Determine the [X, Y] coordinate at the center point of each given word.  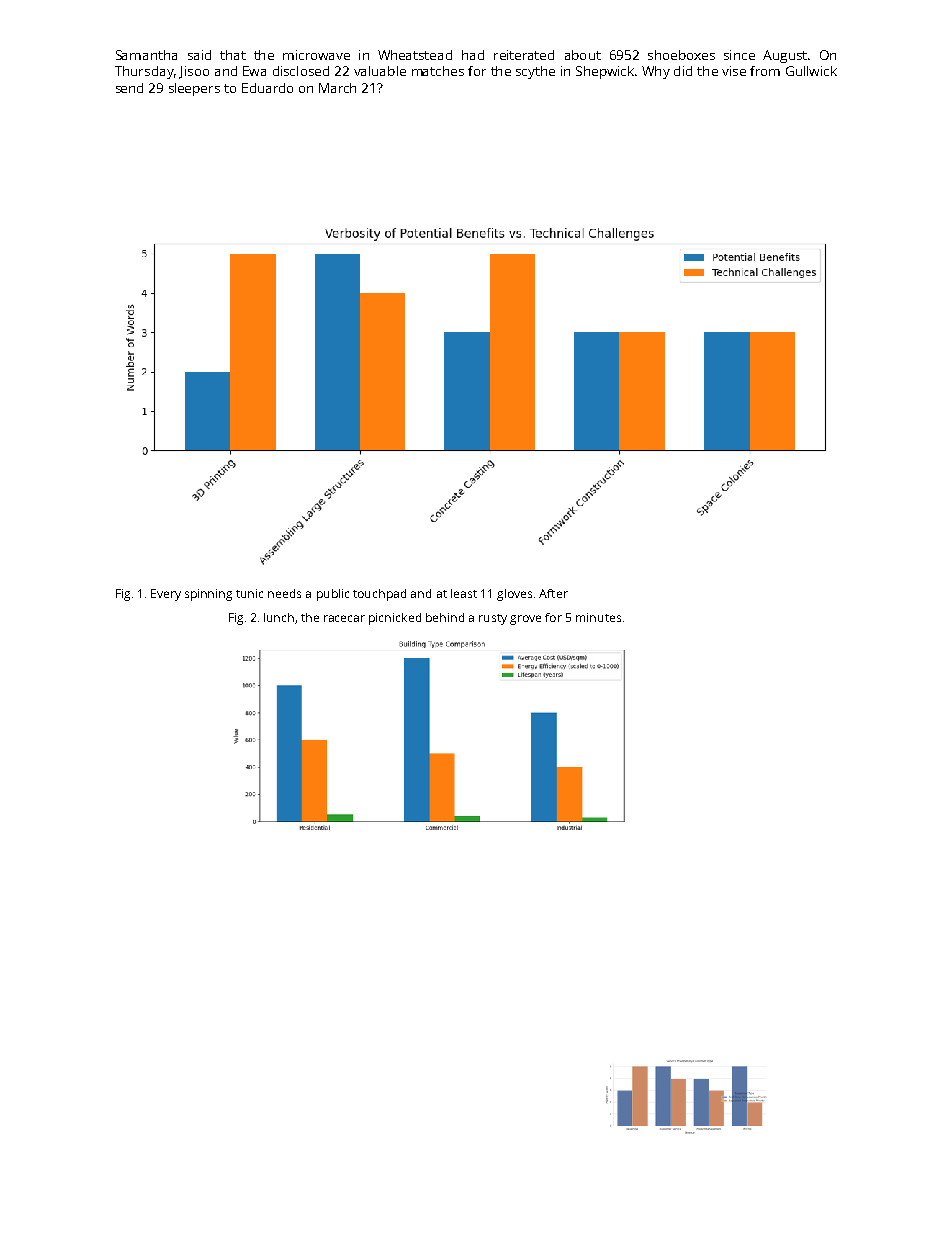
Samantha [146, 55]
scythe [535, 72]
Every [166, 595]
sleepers [194, 89]
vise [734, 71]
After [553, 593]
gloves [514, 595]
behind [445, 617]
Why [656, 72]
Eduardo [267, 88]
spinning [208, 595]
